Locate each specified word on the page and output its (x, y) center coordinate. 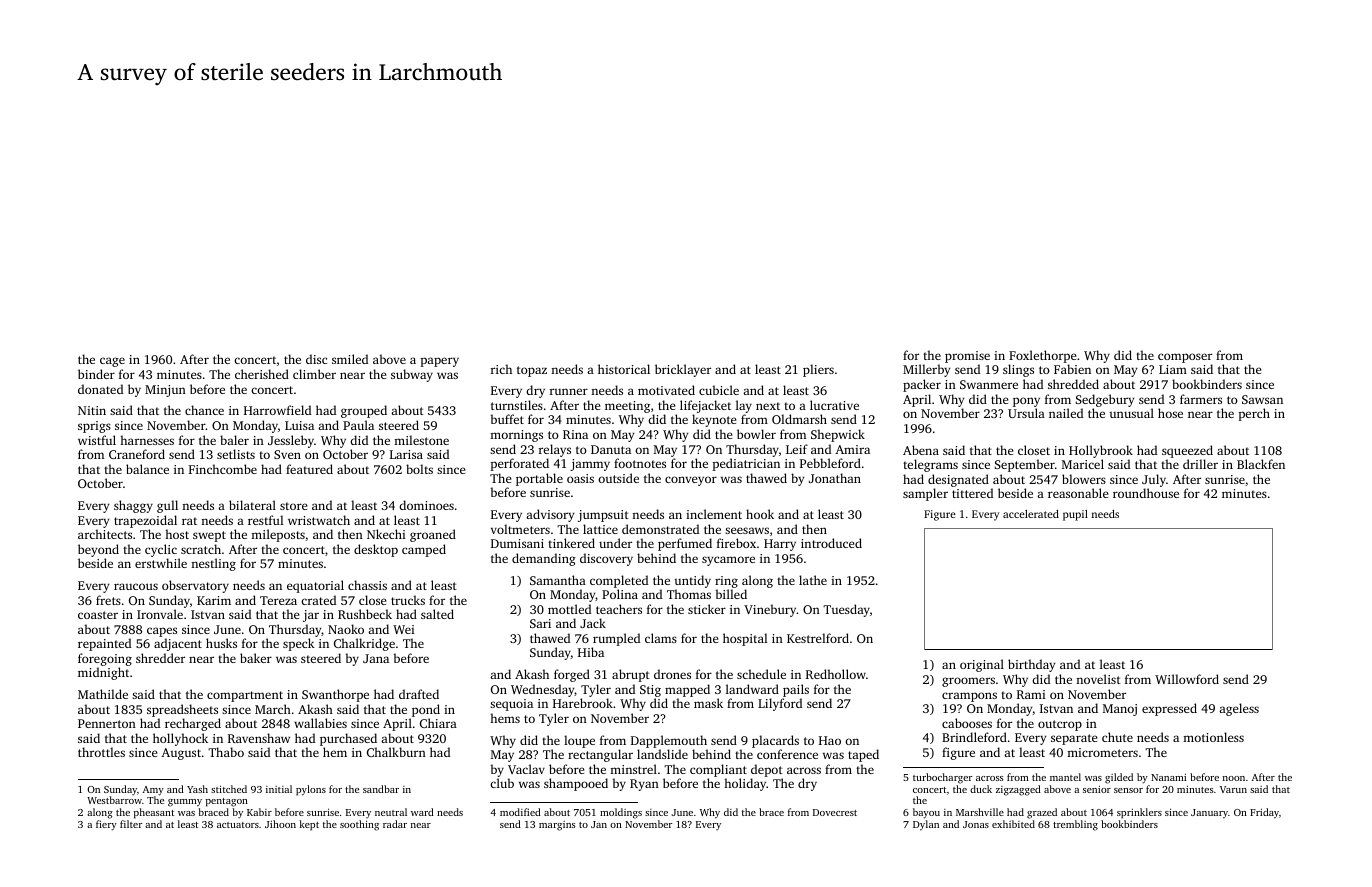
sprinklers (1139, 813)
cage (112, 362)
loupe (579, 741)
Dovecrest (835, 812)
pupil (1075, 515)
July (1154, 480)
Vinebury (770, 610)
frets (108, 600)
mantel (1065, 777)
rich (501, 369)
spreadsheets (182, 710)
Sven (287, 454)
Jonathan (835, 478)
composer (1185, 358)
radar (395, 824)
